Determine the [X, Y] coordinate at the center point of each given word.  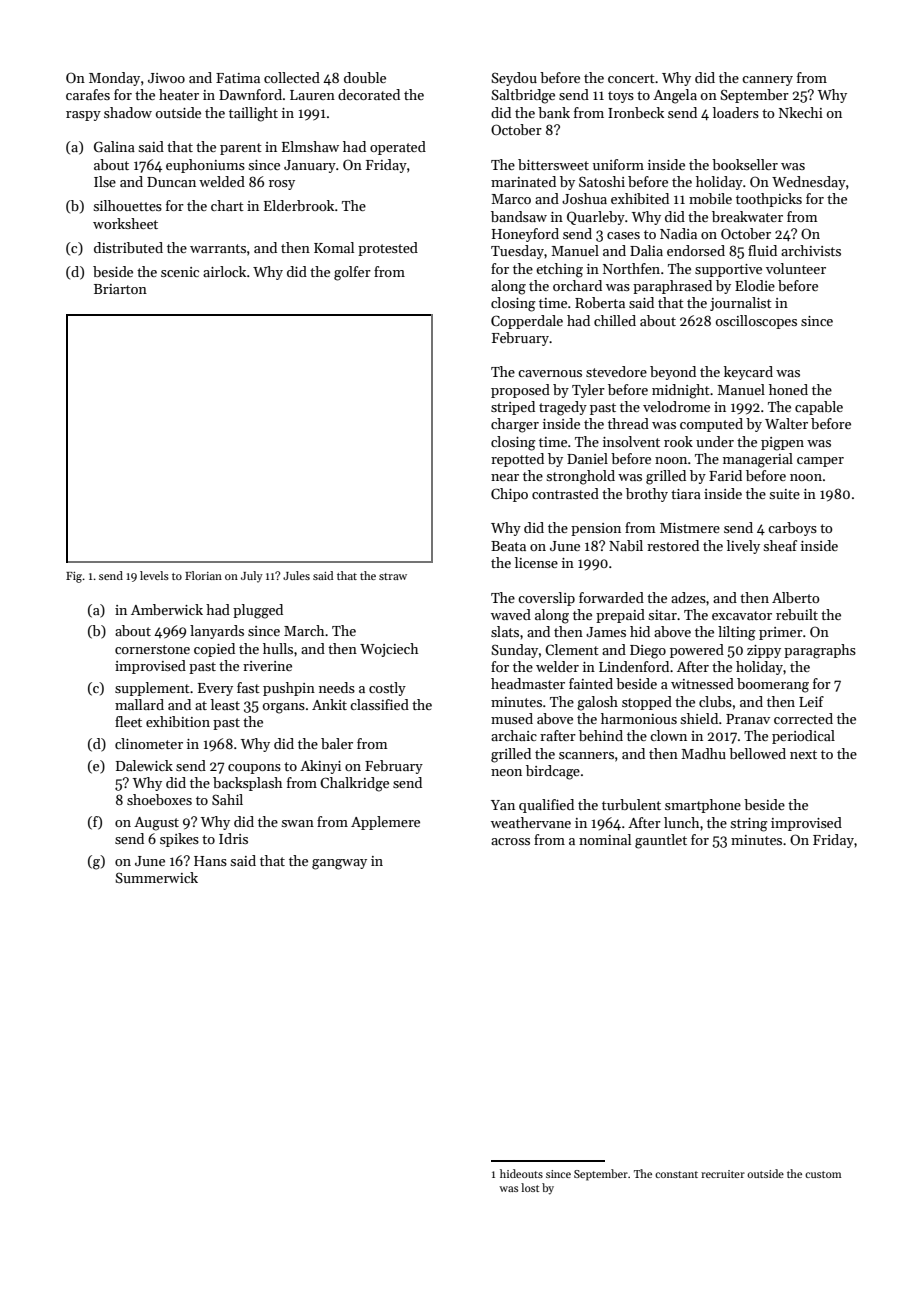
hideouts [521, 1173]
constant [676, 1174]
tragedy [563, 408]
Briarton [120, 289]
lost [530, 1187]
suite [784, 494]
